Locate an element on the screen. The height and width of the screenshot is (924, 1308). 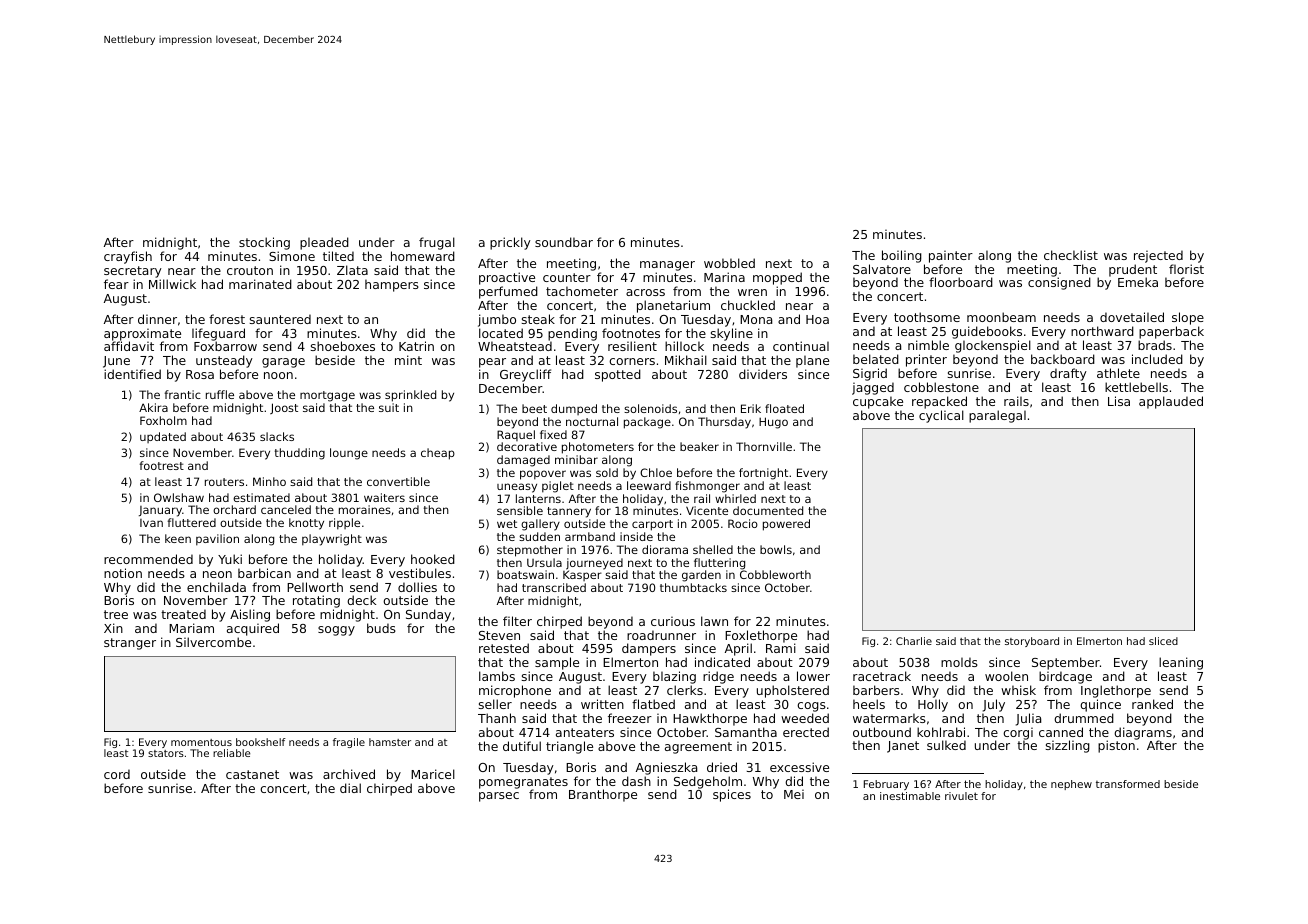
castanet is located at coordinates (252, 774).
